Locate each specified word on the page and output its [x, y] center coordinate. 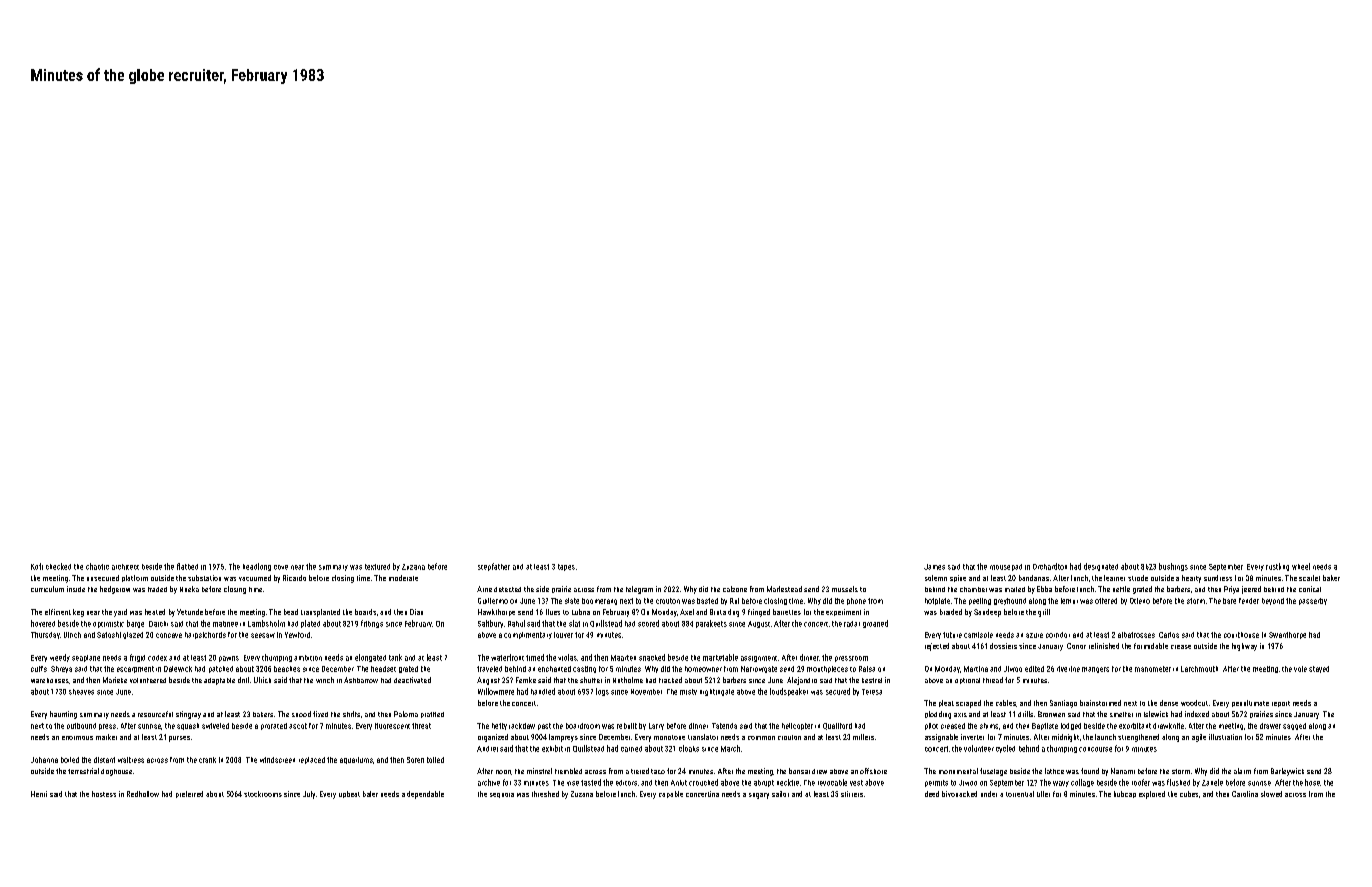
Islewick [1156, 714]
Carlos [1169, 635]
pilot [931, 726]
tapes [566, 567]
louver [563, 635]
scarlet [1309, 578]
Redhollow [143, 794]
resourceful [155, 714]
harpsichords [205, 635]
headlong [257, 567]
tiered [640, 771]
